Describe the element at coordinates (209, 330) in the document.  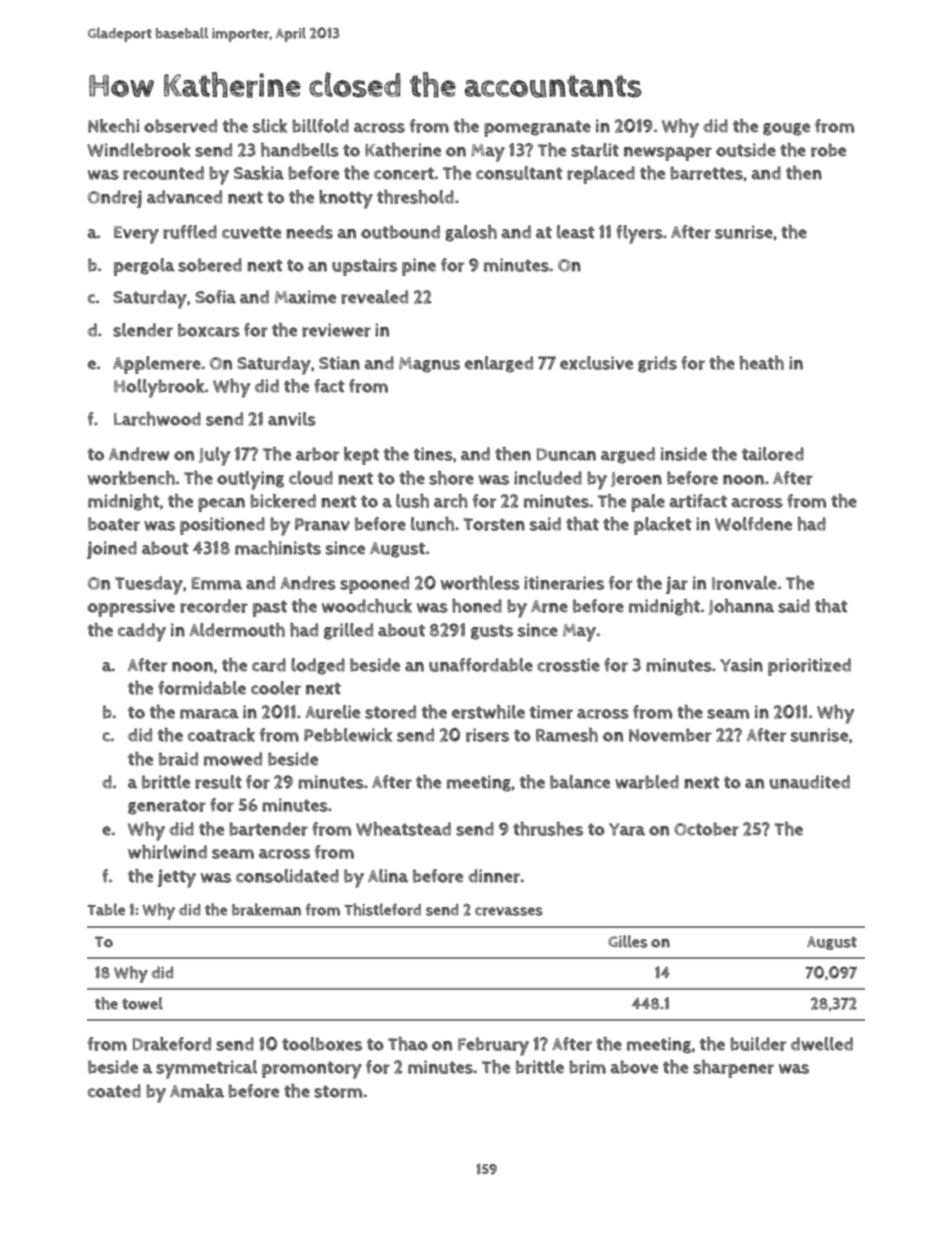
I see `boxcars` at that location.
